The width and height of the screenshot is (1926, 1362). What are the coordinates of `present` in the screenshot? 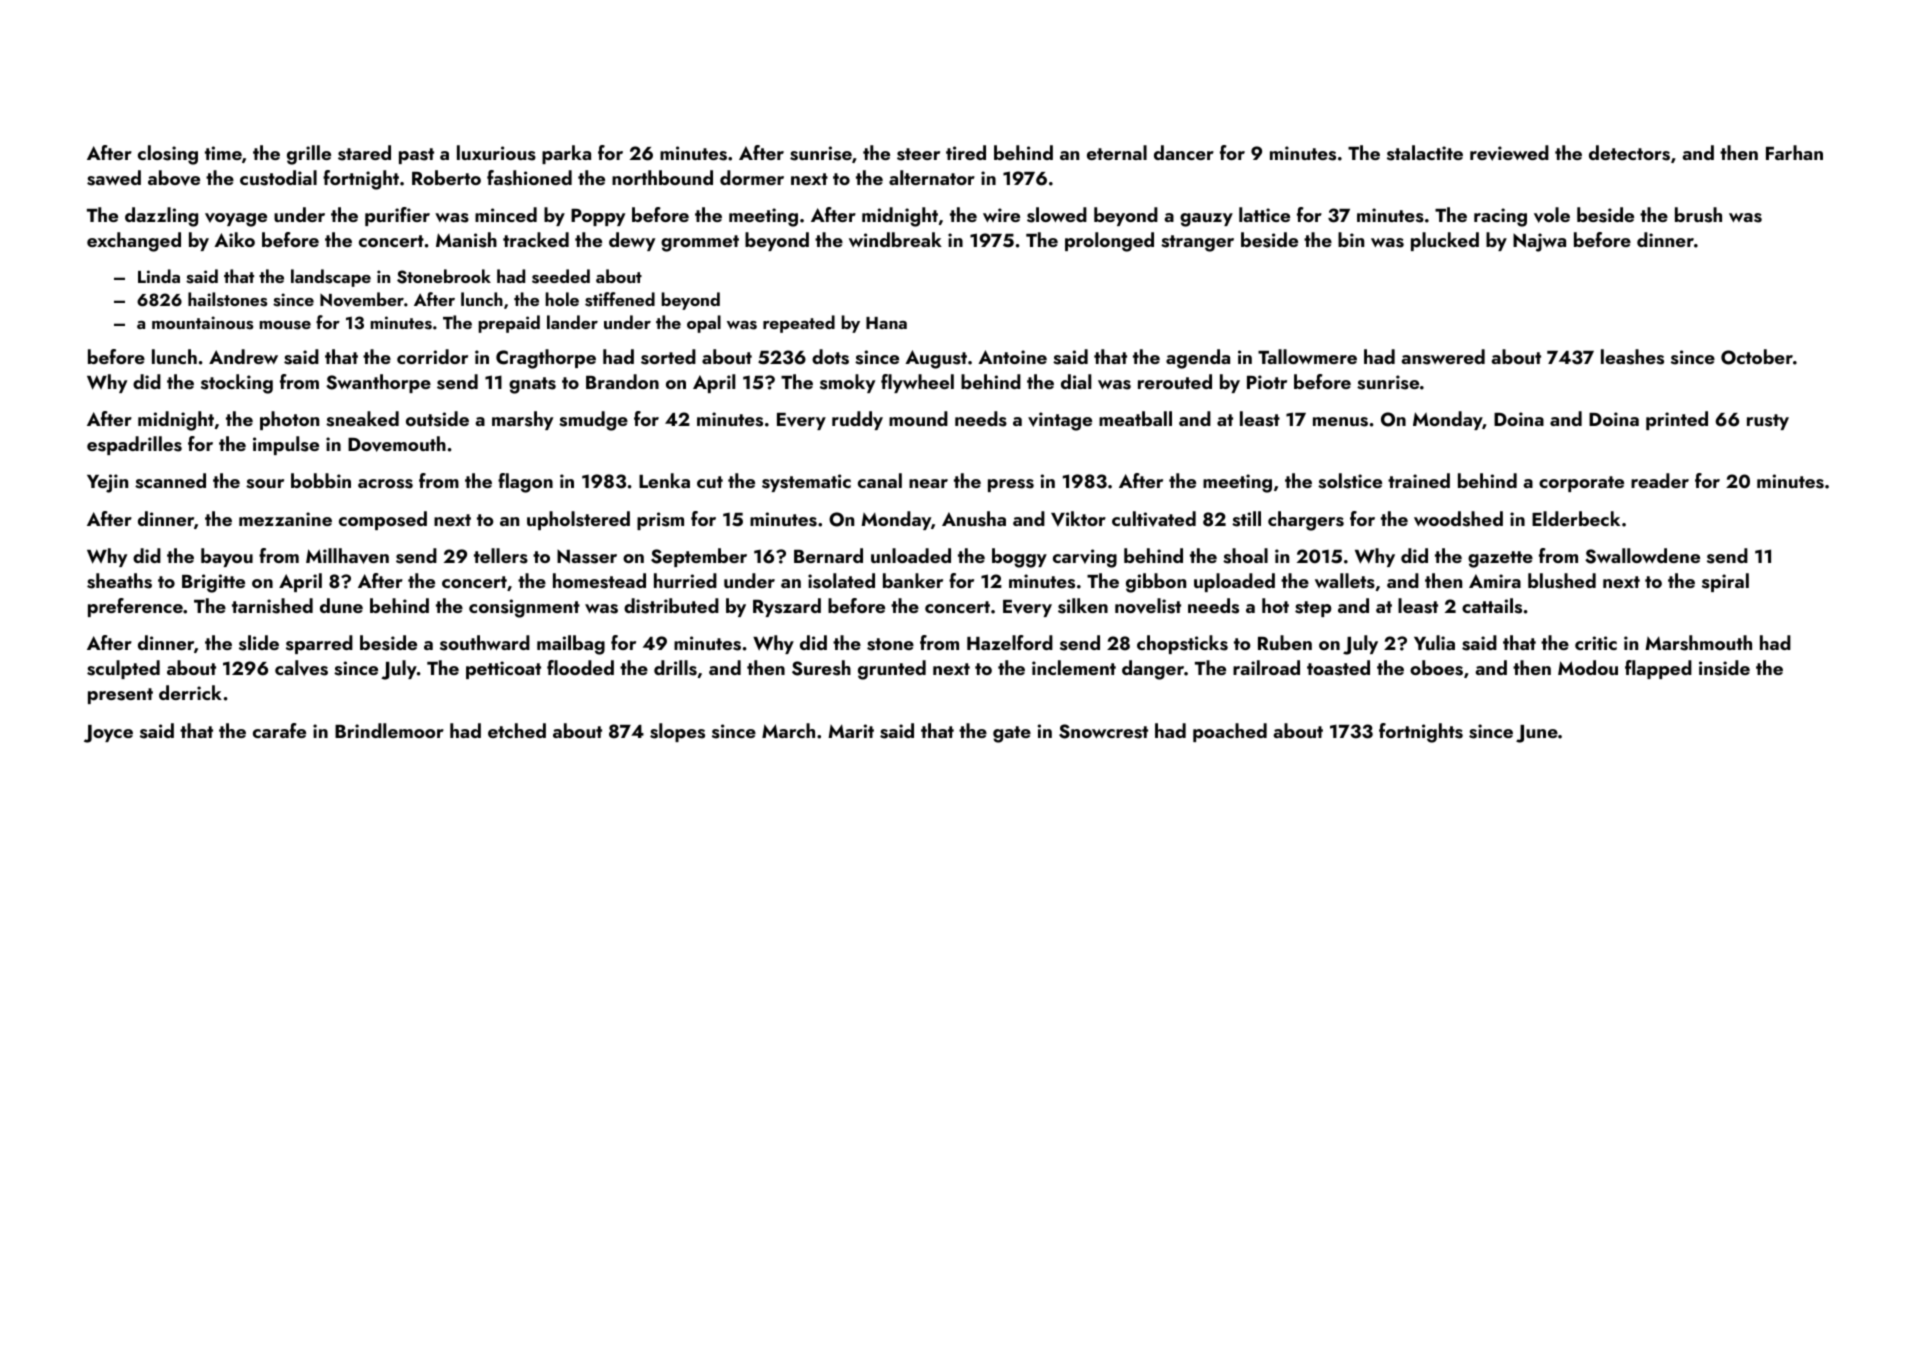 It's located at (120, 696).
